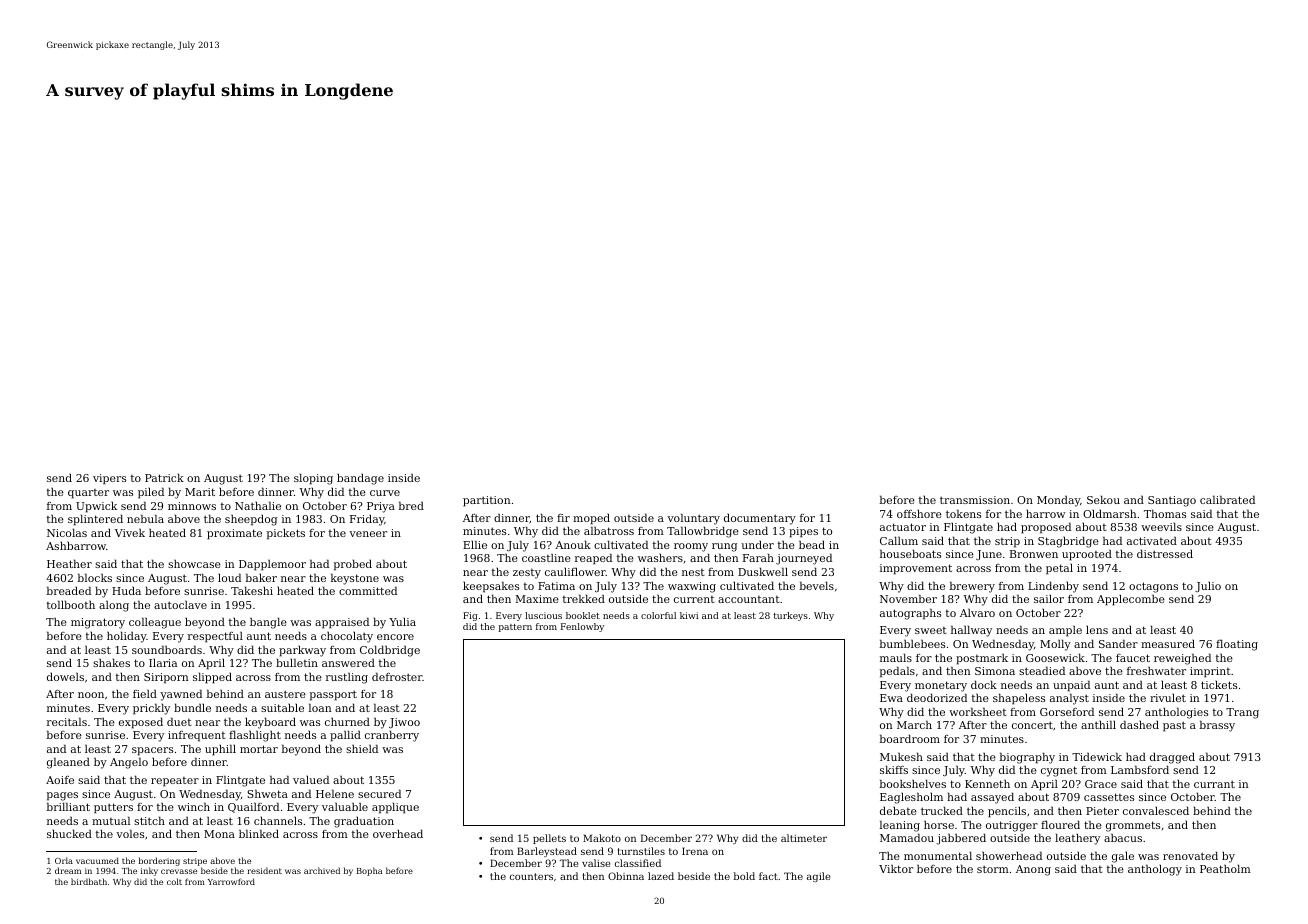 Image resolution: width=1308 pixels, height=924 pixels. I want to click on blinked, so click(259, 833).
